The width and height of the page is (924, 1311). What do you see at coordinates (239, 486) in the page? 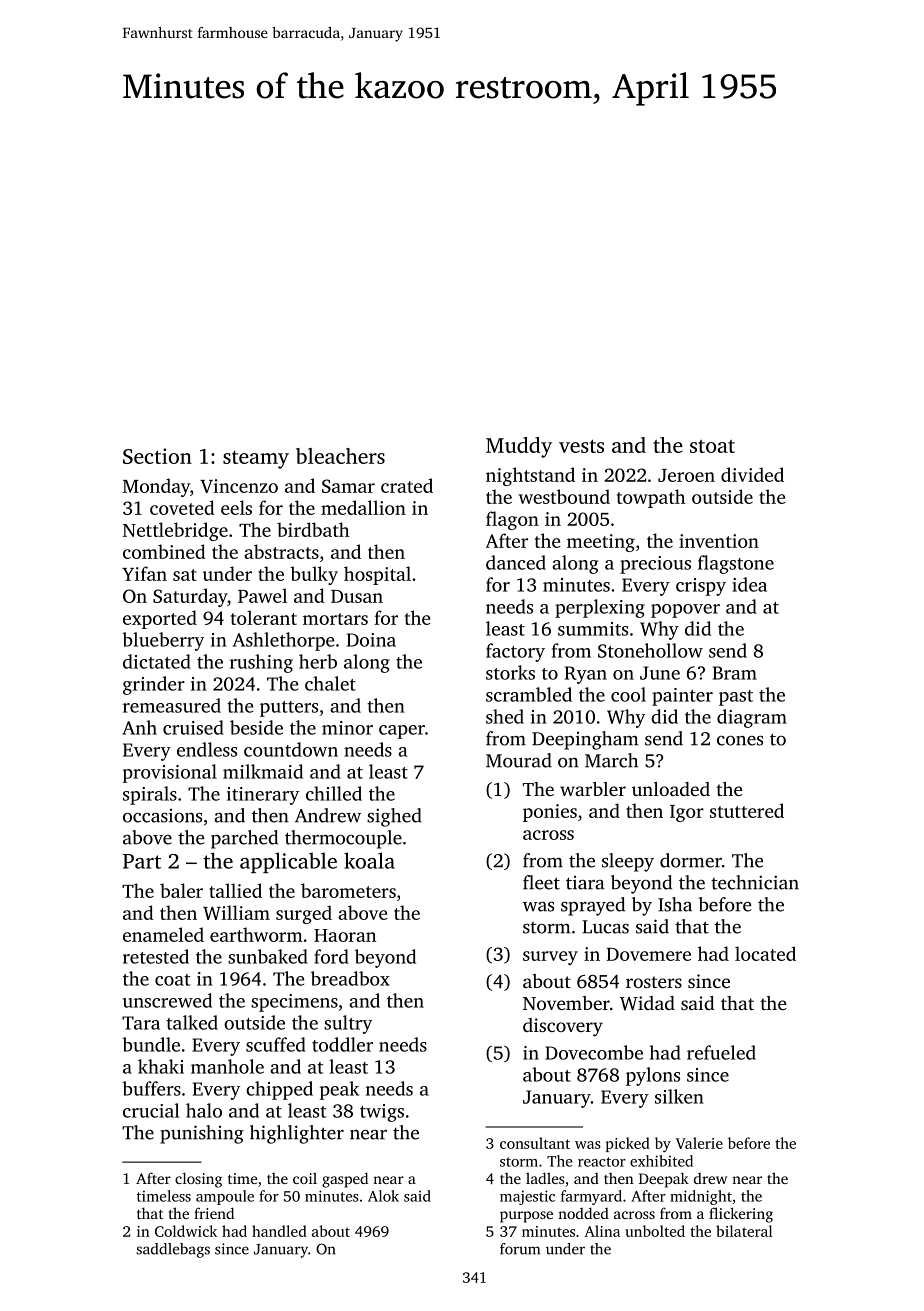
I see `Vincenzo` at bounding box center [239, 486].
